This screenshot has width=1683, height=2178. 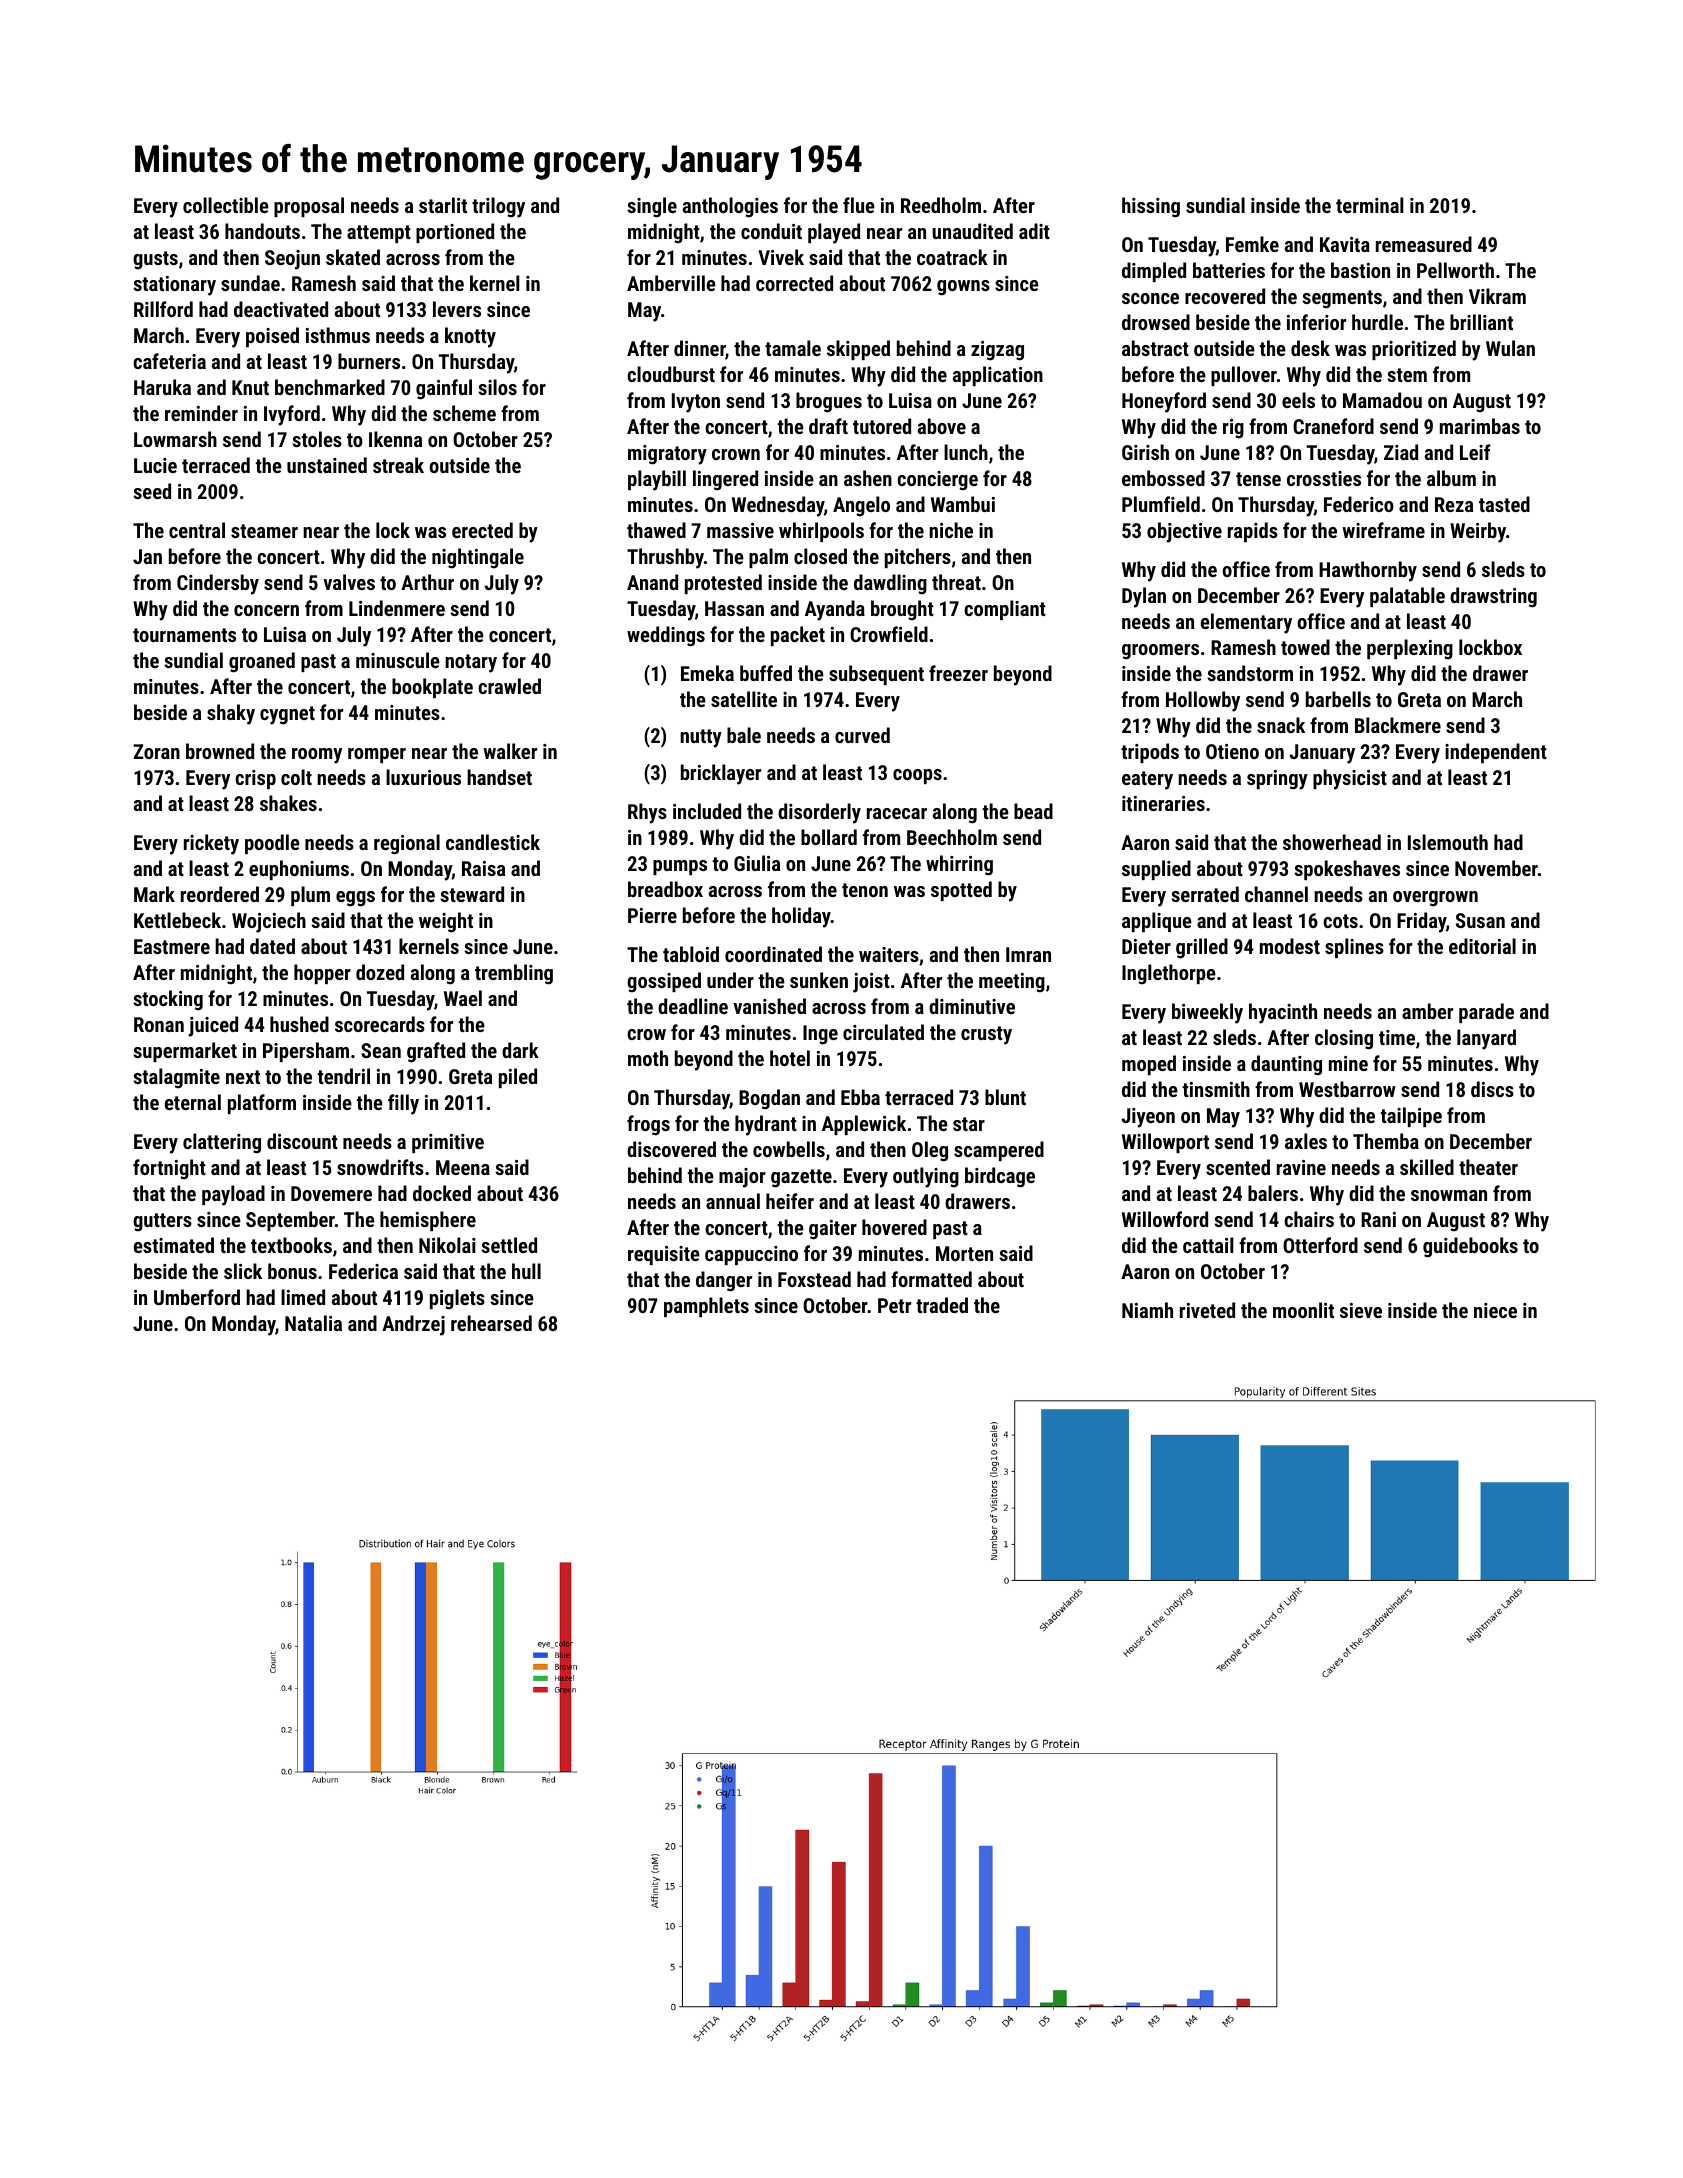 What do you see at coordinates (828, 426) in the screenshot?
I see `draft` at bounding box center [828, 426].
